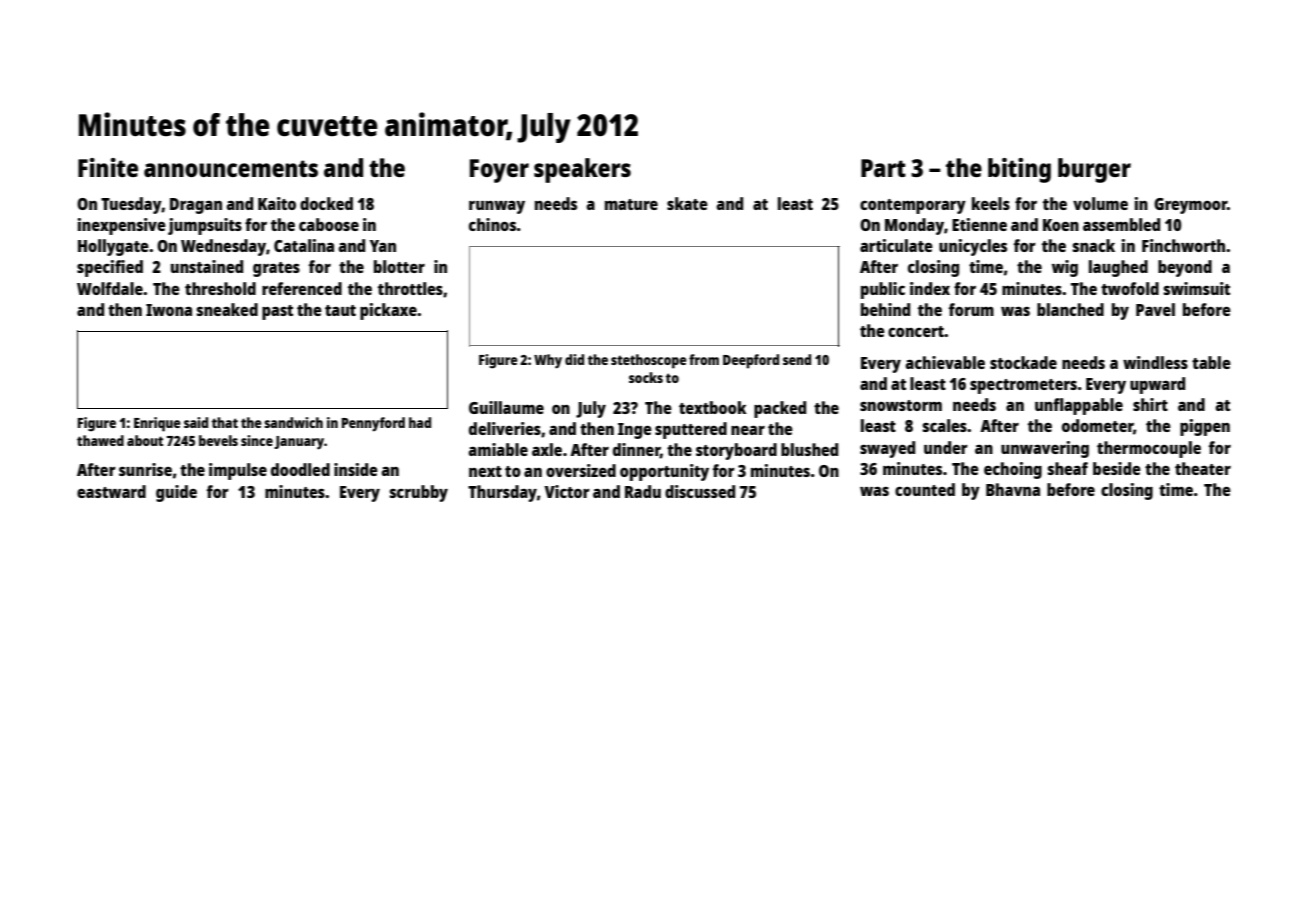  Describe the element at coordinates (231, 168) in the screenshot. I see `announcements` at that location.
